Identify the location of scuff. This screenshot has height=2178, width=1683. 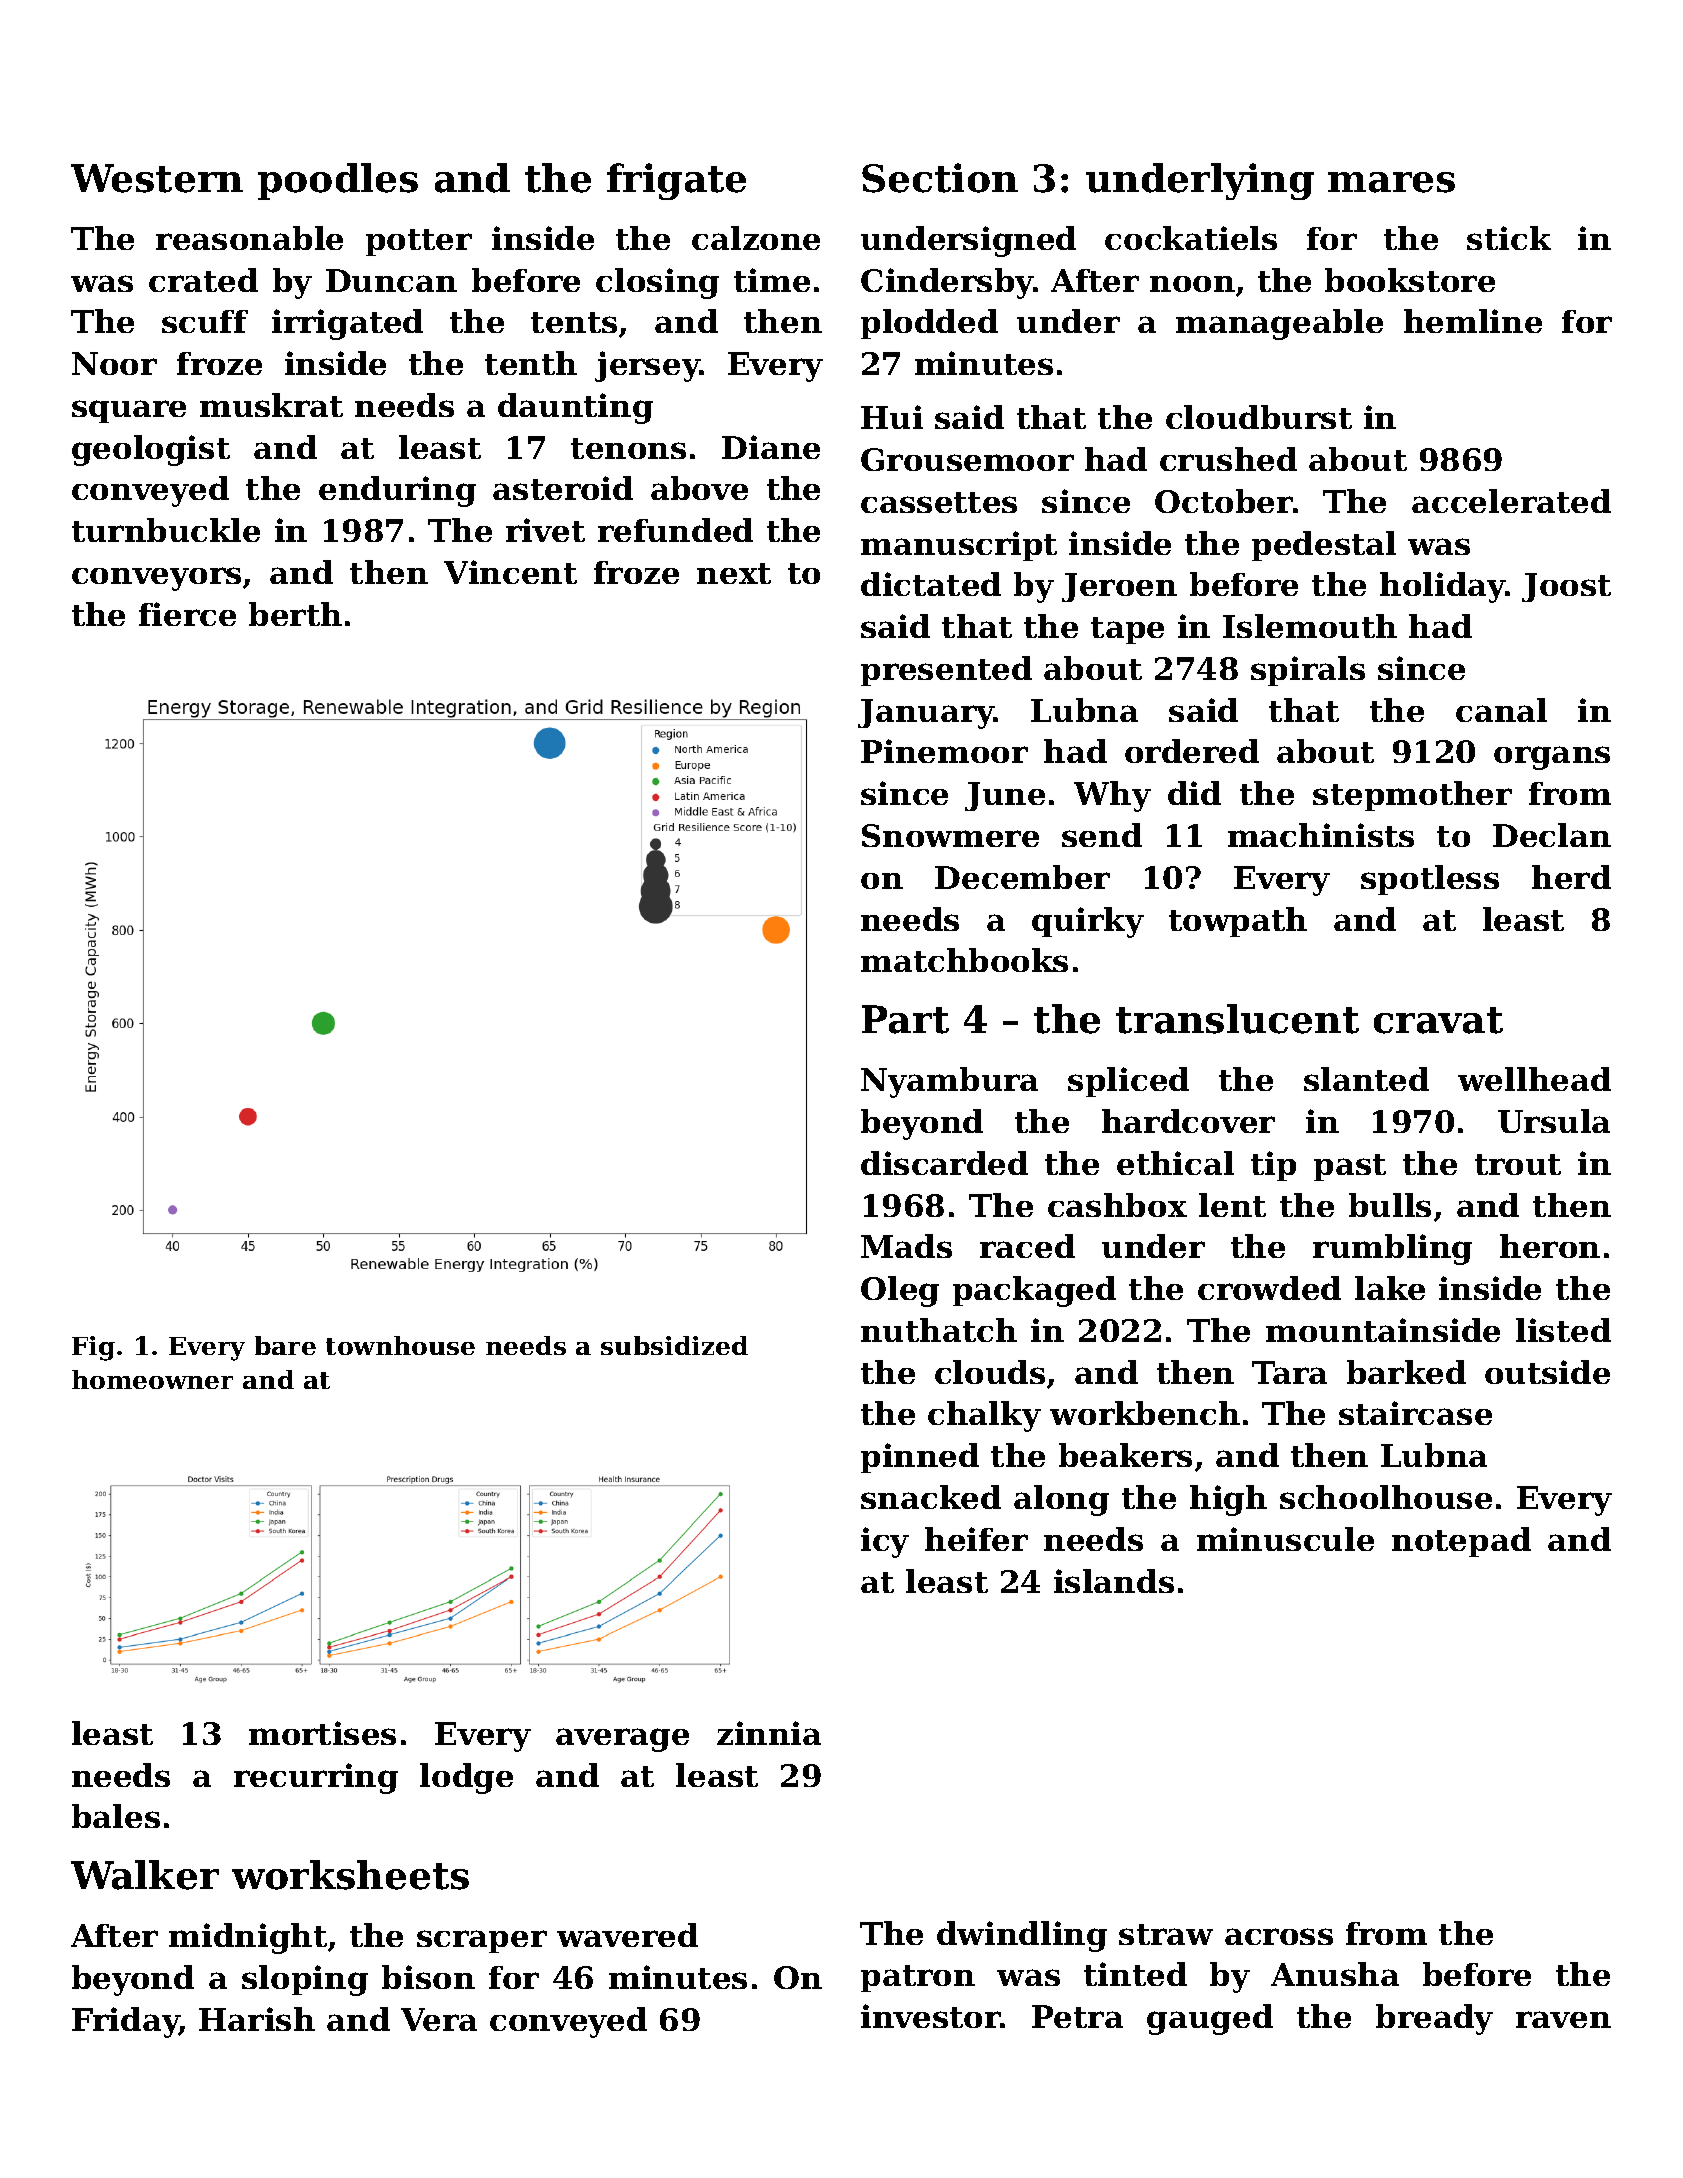
(205, 321).
